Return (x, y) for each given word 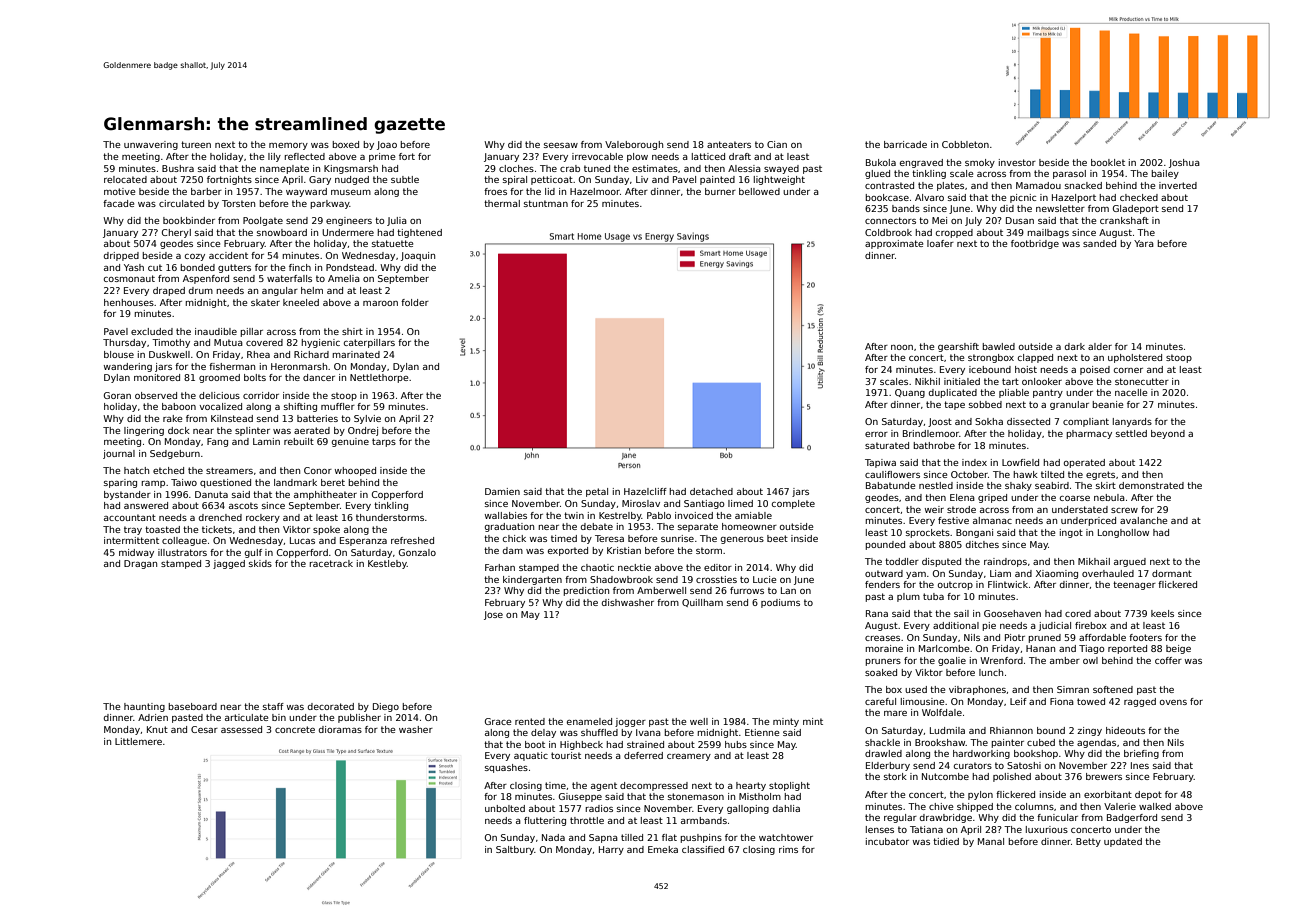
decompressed (654, 786)
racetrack (331, 563)
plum (908, 597)
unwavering (151, 145)
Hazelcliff (645, 491)
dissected (1028, 421)
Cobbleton (965, 144)
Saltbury (515, 850)
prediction (586, 591)
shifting (300, 407)
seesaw (561, 145)
